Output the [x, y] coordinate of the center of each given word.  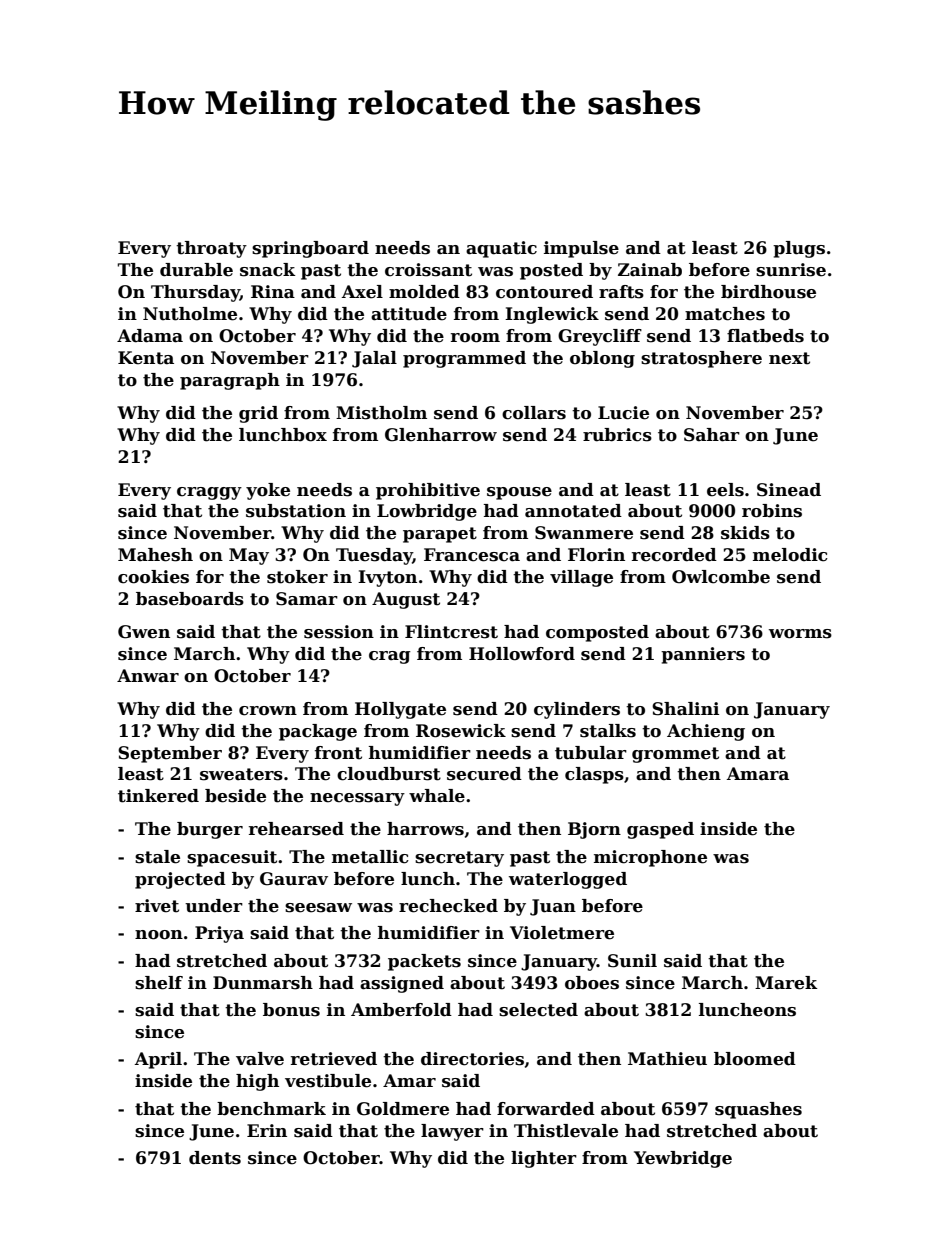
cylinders [577, 710]
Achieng [706, 732]
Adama [150, 336]
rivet [157, 906]
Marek [786, 983]
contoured [544, 292]
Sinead [789, 490]
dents [215, 1158]
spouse [519, 493]
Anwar [148, 676]
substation [296, 511]
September [170, 754]
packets [424, 962]
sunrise [791, 270]
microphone [650, 858]
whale [437, 796]
